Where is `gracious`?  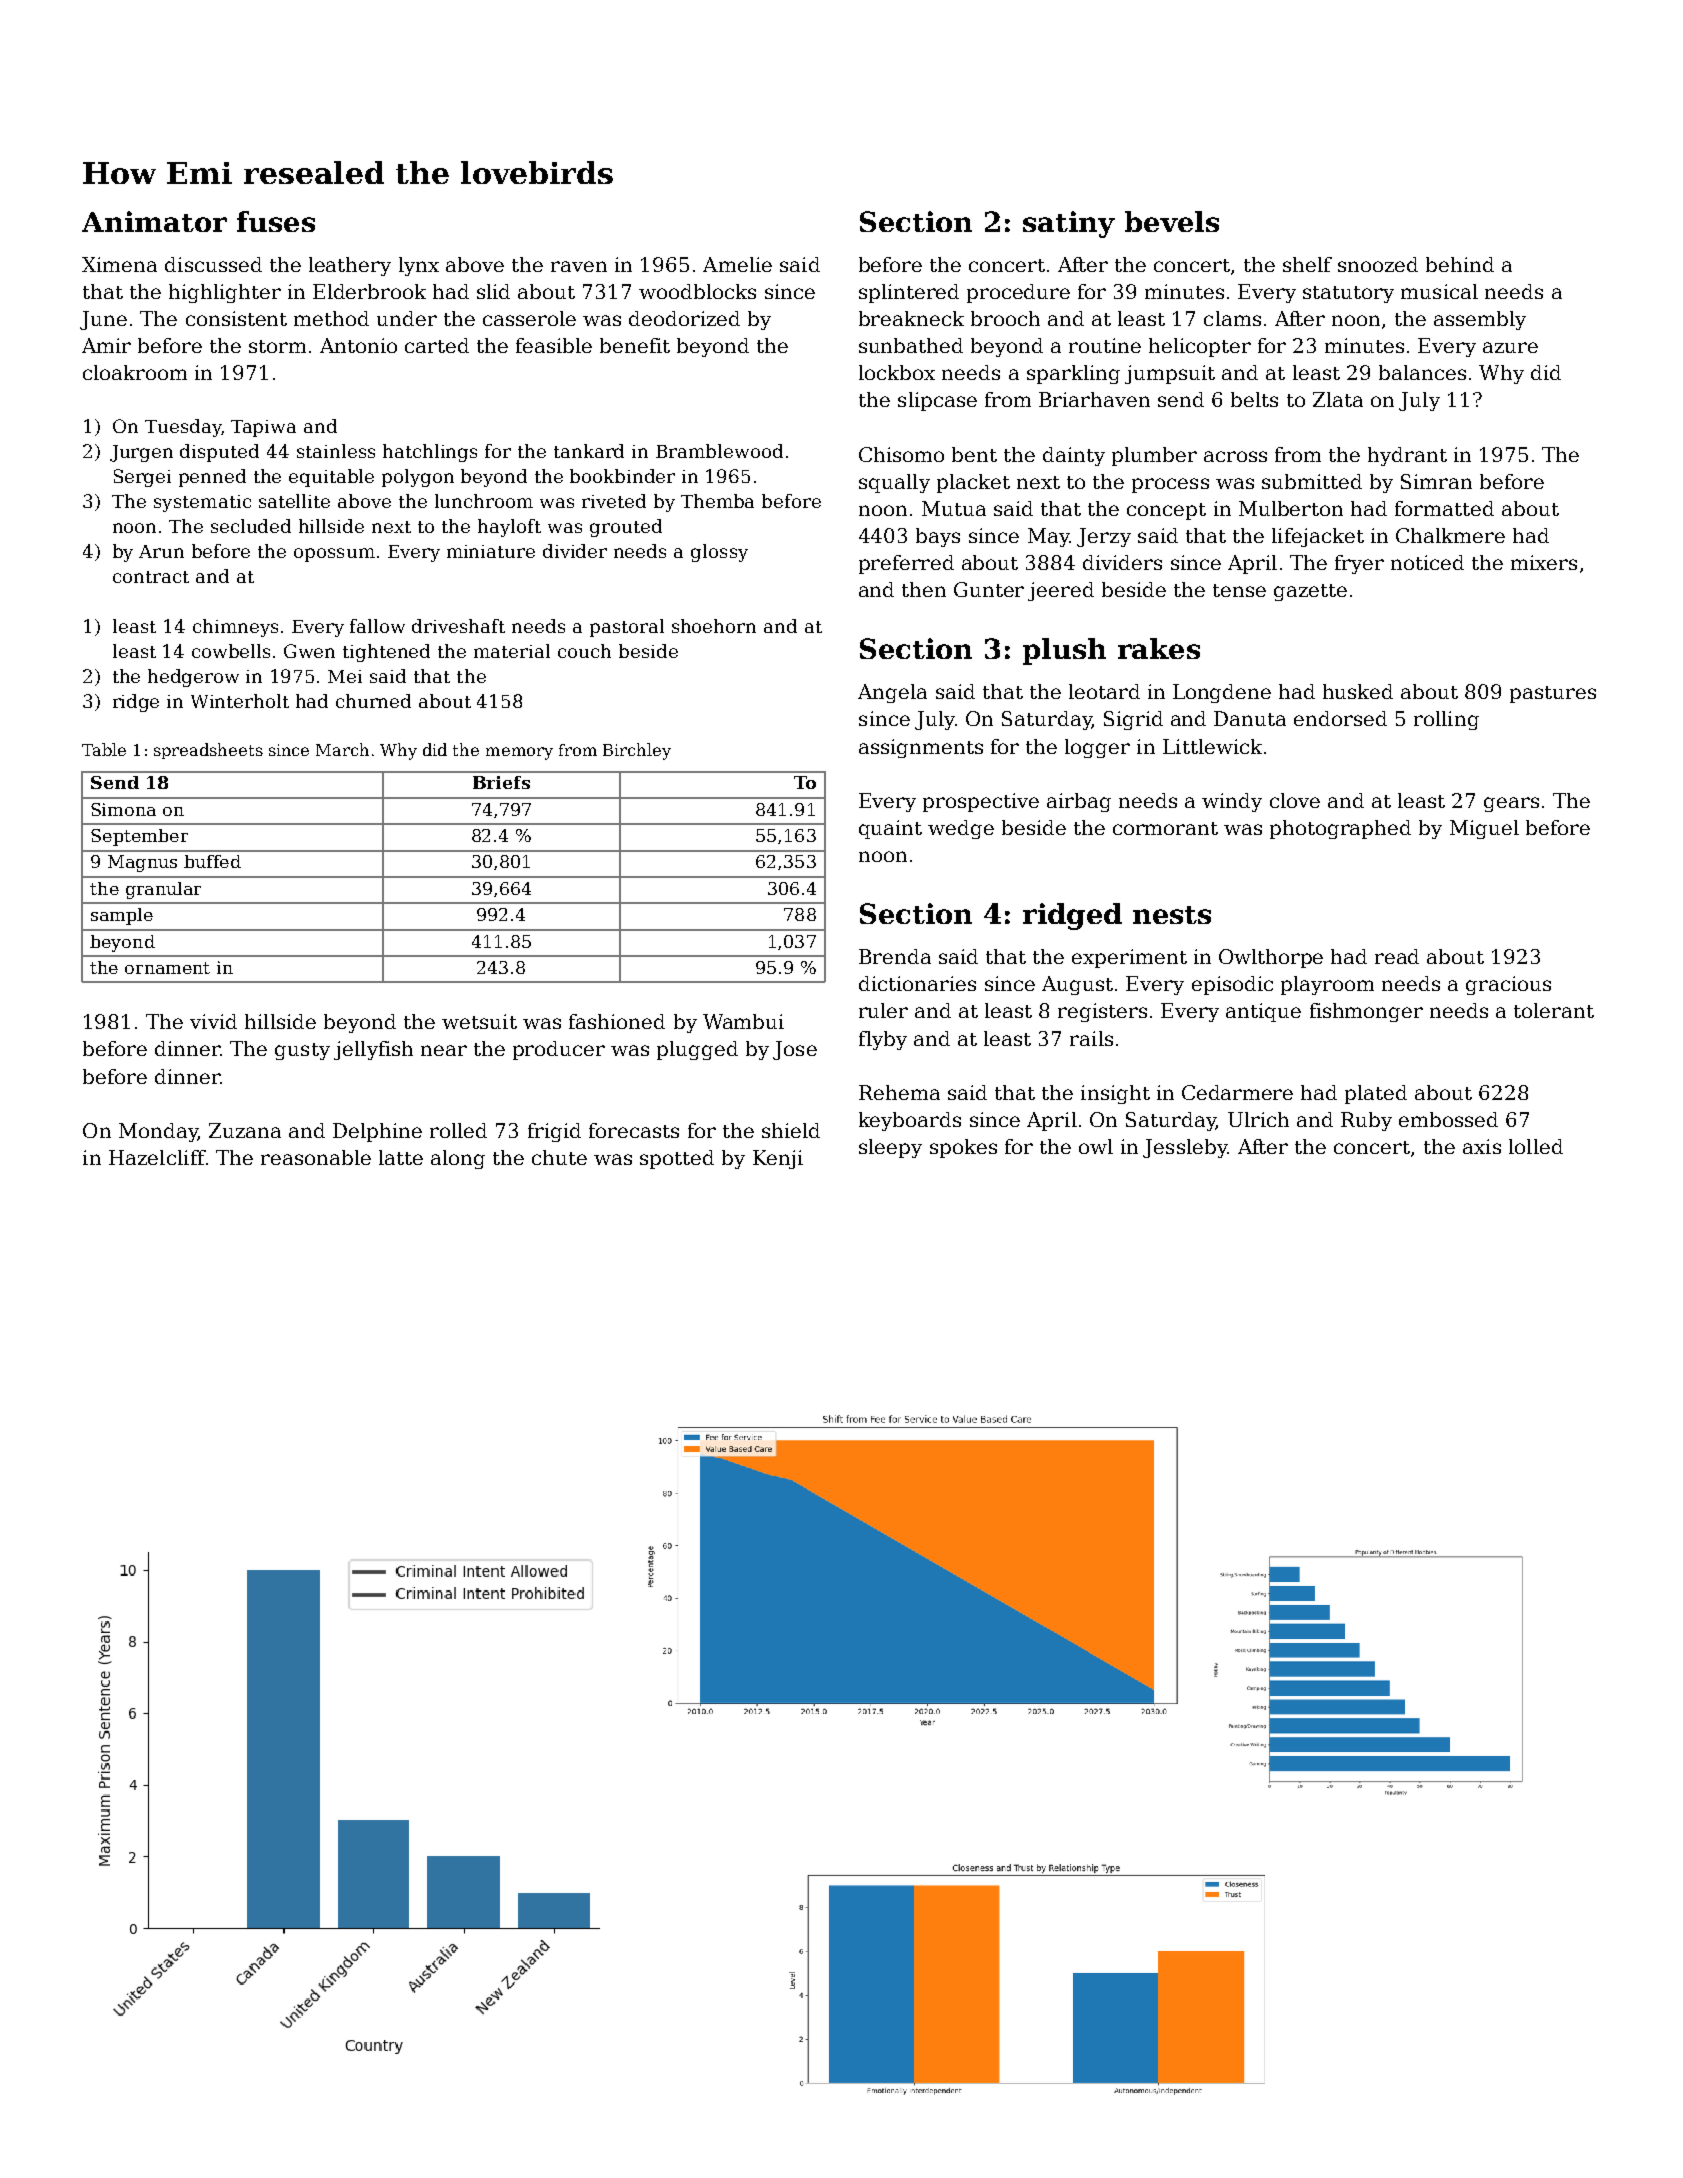 gracious is located at coordinates (1508, 985).
